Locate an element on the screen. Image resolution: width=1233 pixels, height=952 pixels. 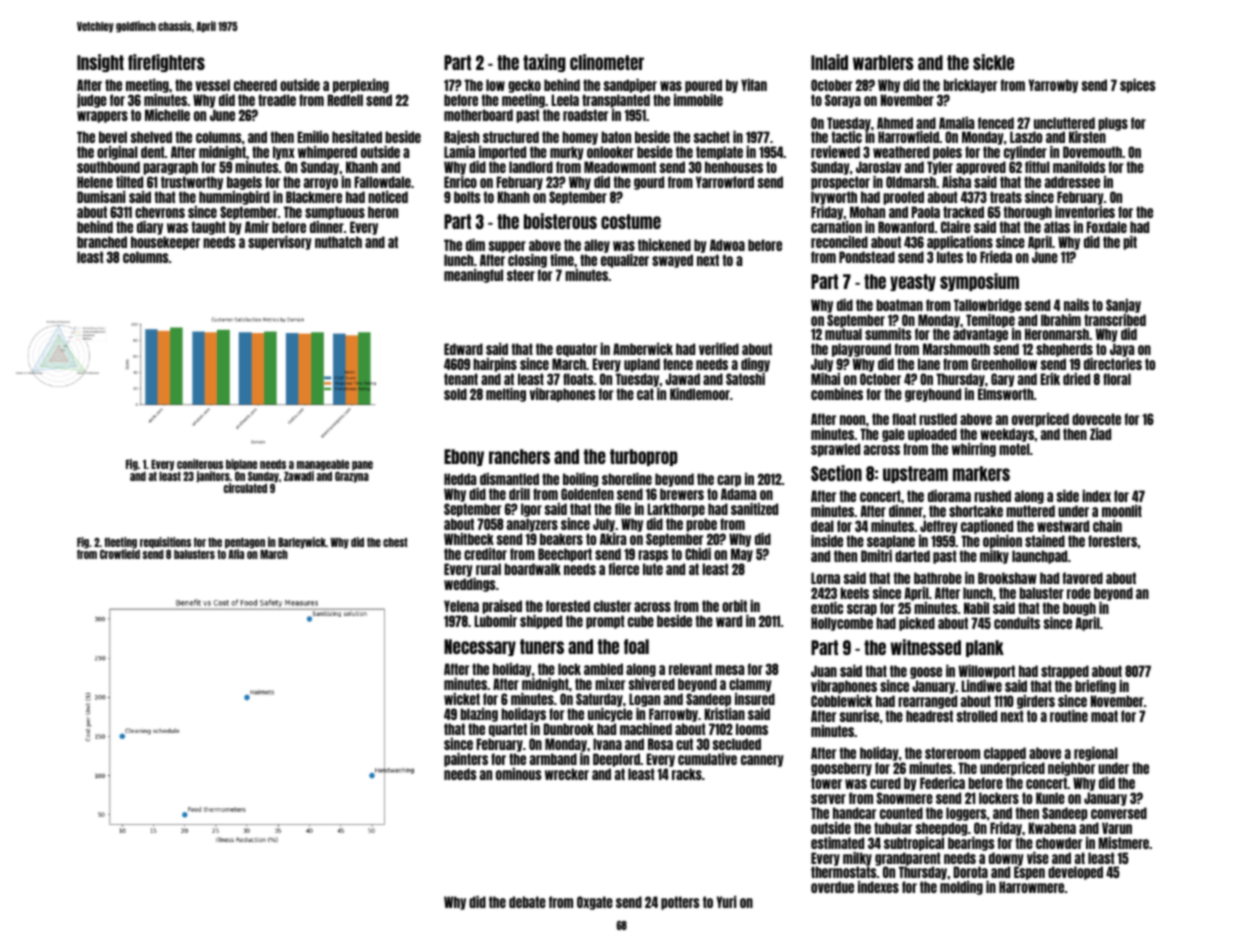
headrest is located at coordinates (929, 716).
